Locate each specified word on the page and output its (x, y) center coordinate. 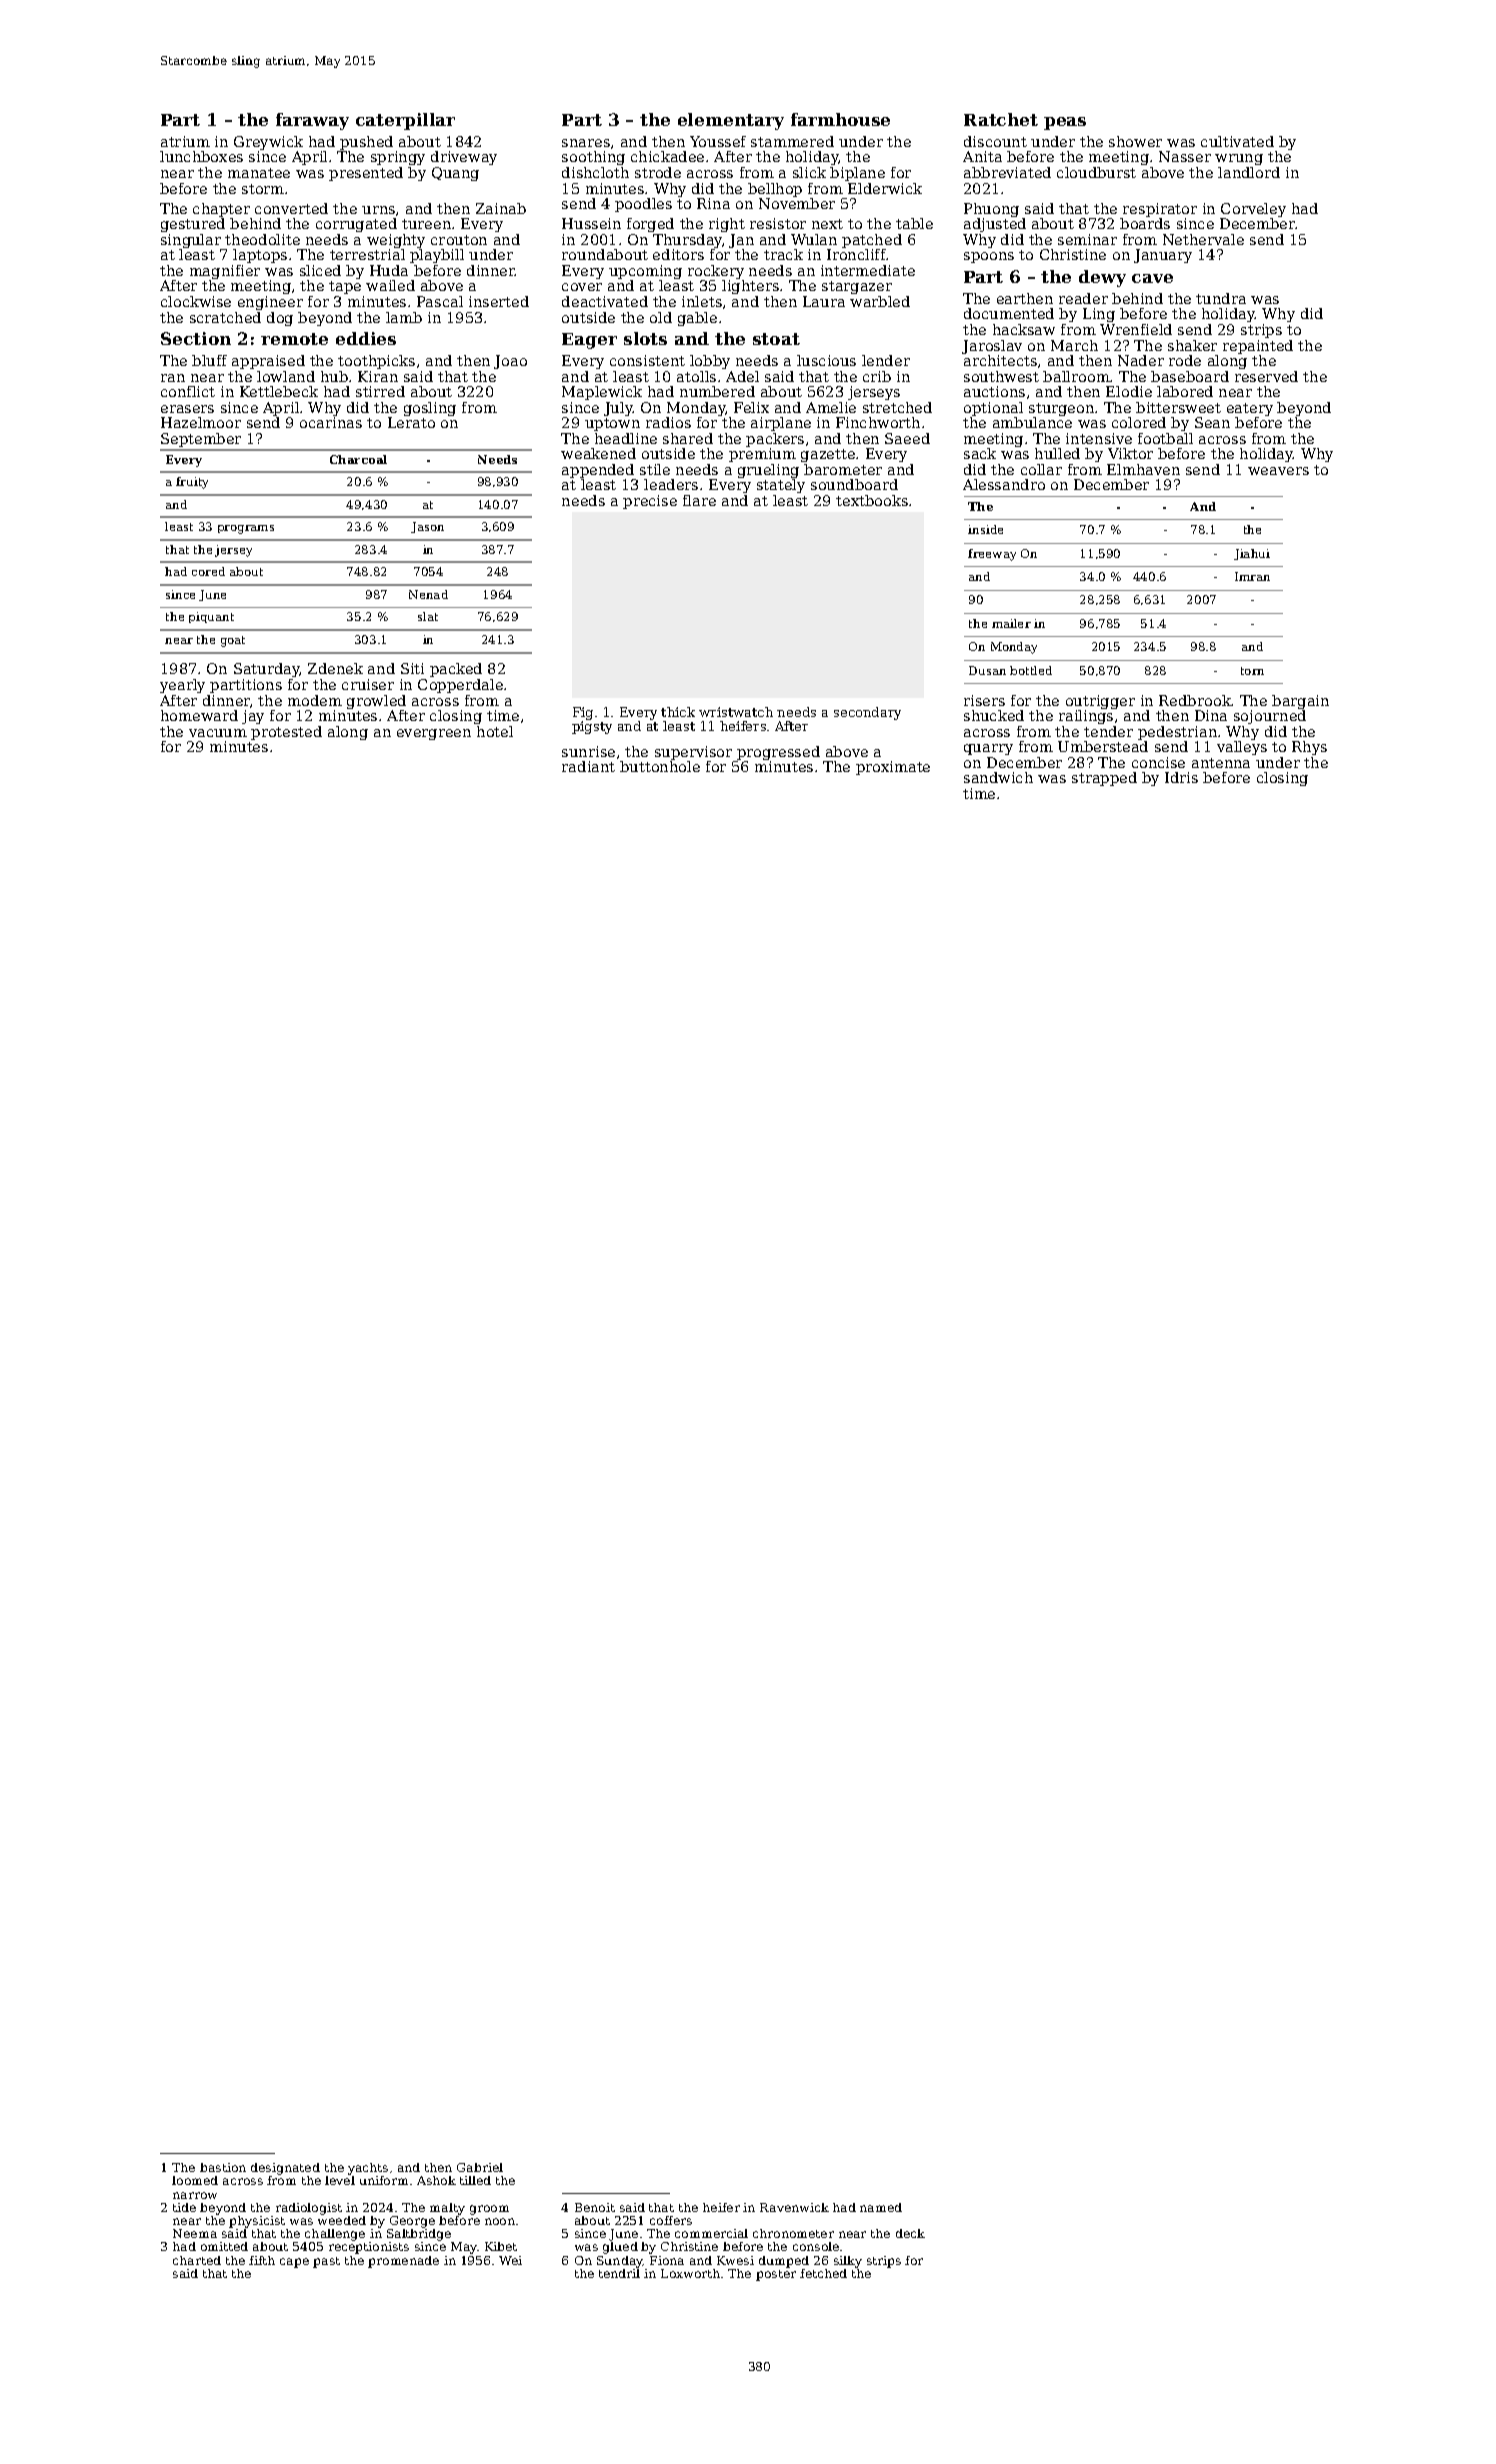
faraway (312, 121)
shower (1135, 141)
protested (286, 733)
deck (910, 2233)
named (881, 2207)
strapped (1104, 779)
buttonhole (660, 766)
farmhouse (840, 119)
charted (197, 2260)
